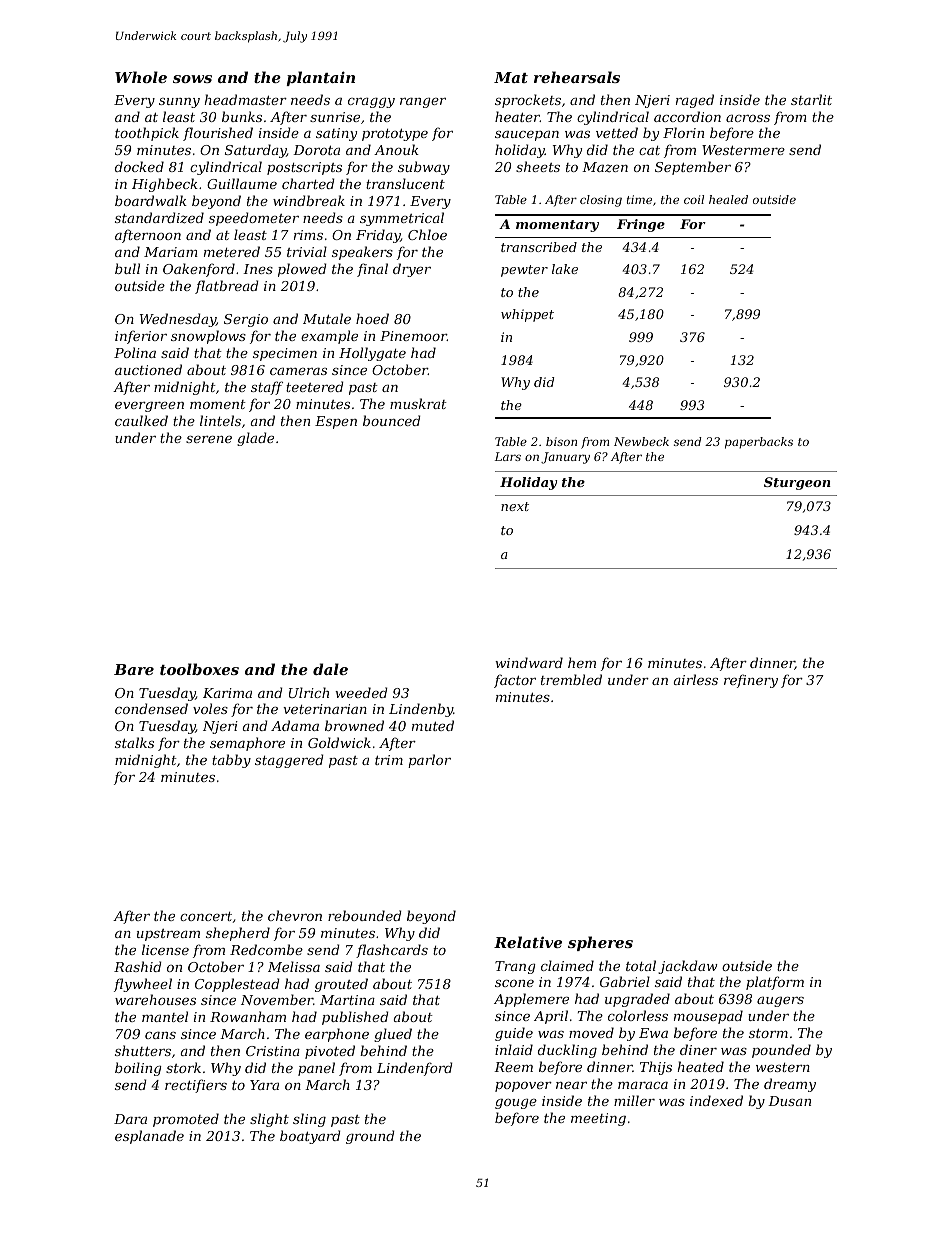 This screenshot has height=1233, width=952. Describe the element at coordinates (178, 320) in the screenshot. I see `Wednesday` at that location.
